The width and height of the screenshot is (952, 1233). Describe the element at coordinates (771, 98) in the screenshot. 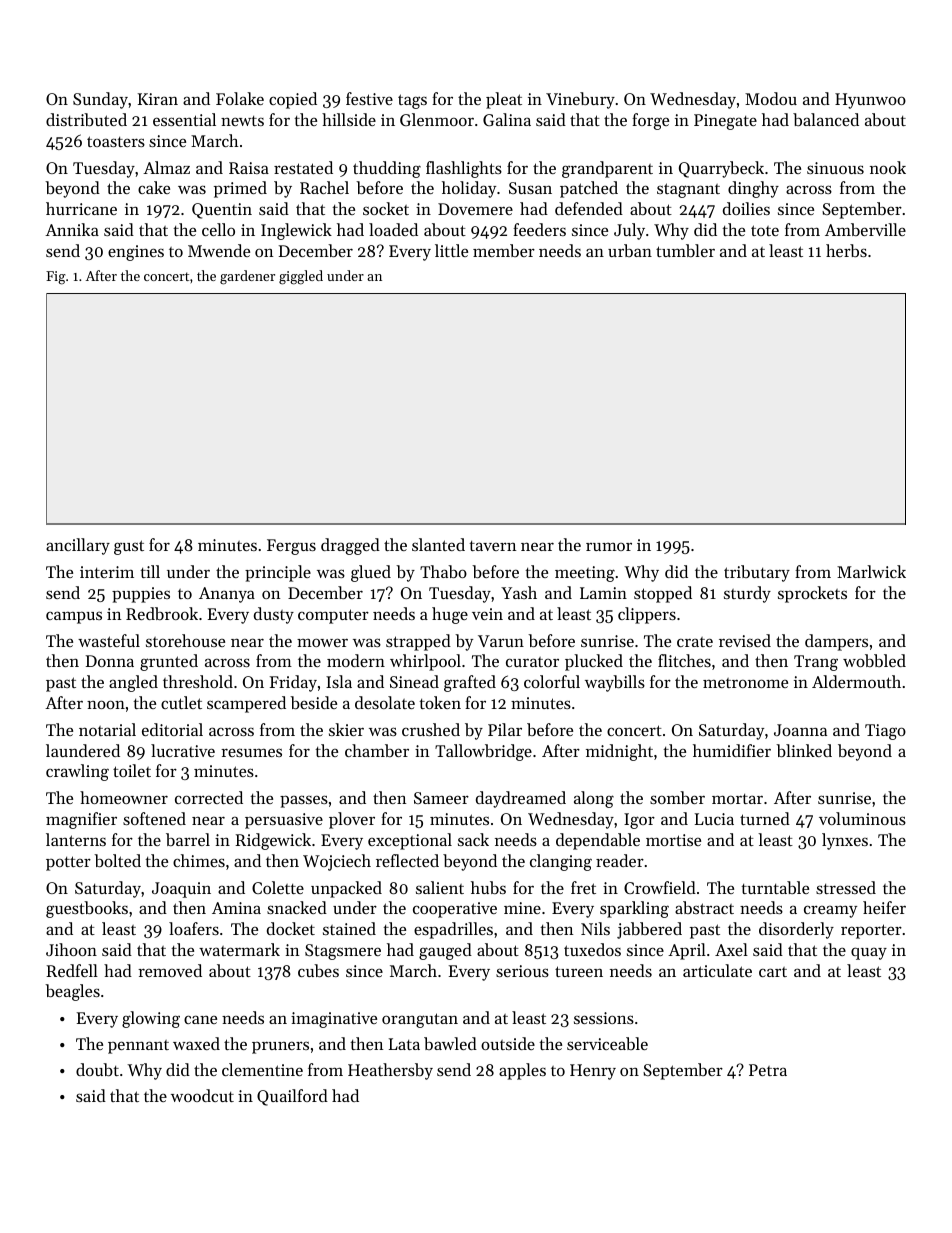

I see `Modou` at that location.
